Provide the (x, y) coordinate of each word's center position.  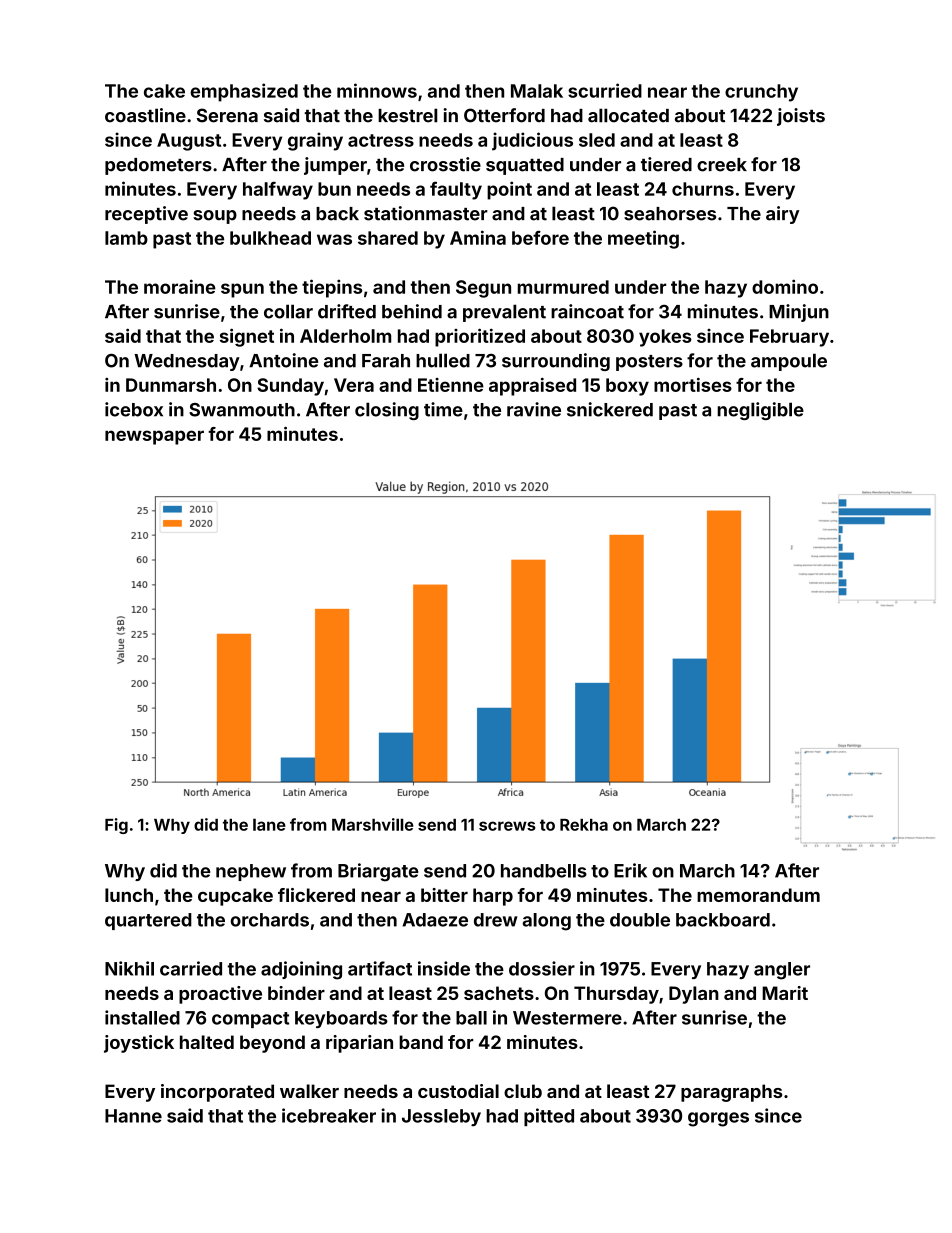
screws (507, 826)
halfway (278, 190)
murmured (563, 287)
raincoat (587, 311)
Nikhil (129, 968)
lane (269, 824)
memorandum (758, 895)
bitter (444, 895)
